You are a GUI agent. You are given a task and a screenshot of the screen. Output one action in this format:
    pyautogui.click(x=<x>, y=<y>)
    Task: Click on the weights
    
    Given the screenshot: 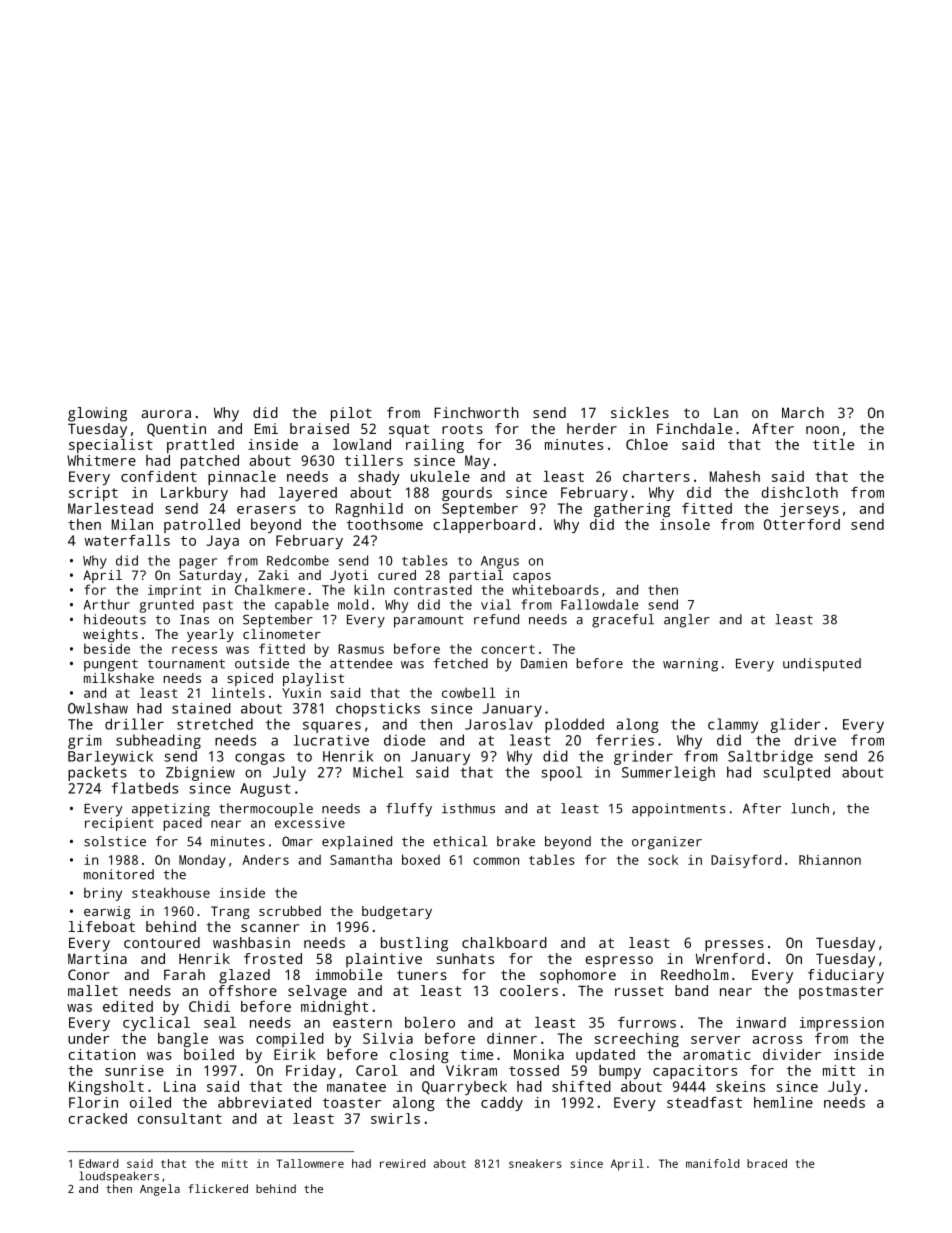 What is the action you would take?
    pyautogui.click(x=110, y=635)
